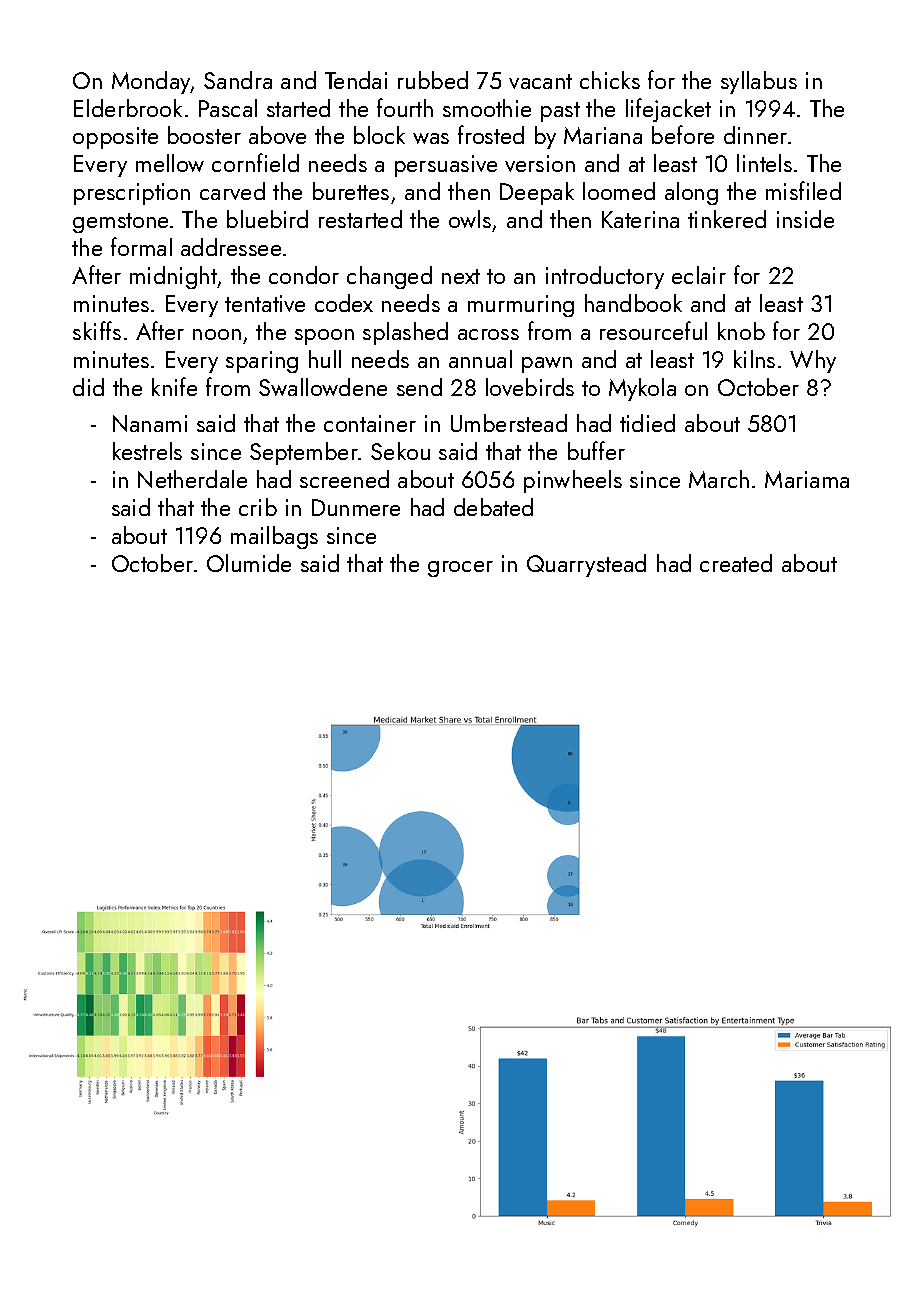  What do you see at coordinates (249, 563) in the screenshot?
I see `Olumide` at bounding box center [249, 563].
